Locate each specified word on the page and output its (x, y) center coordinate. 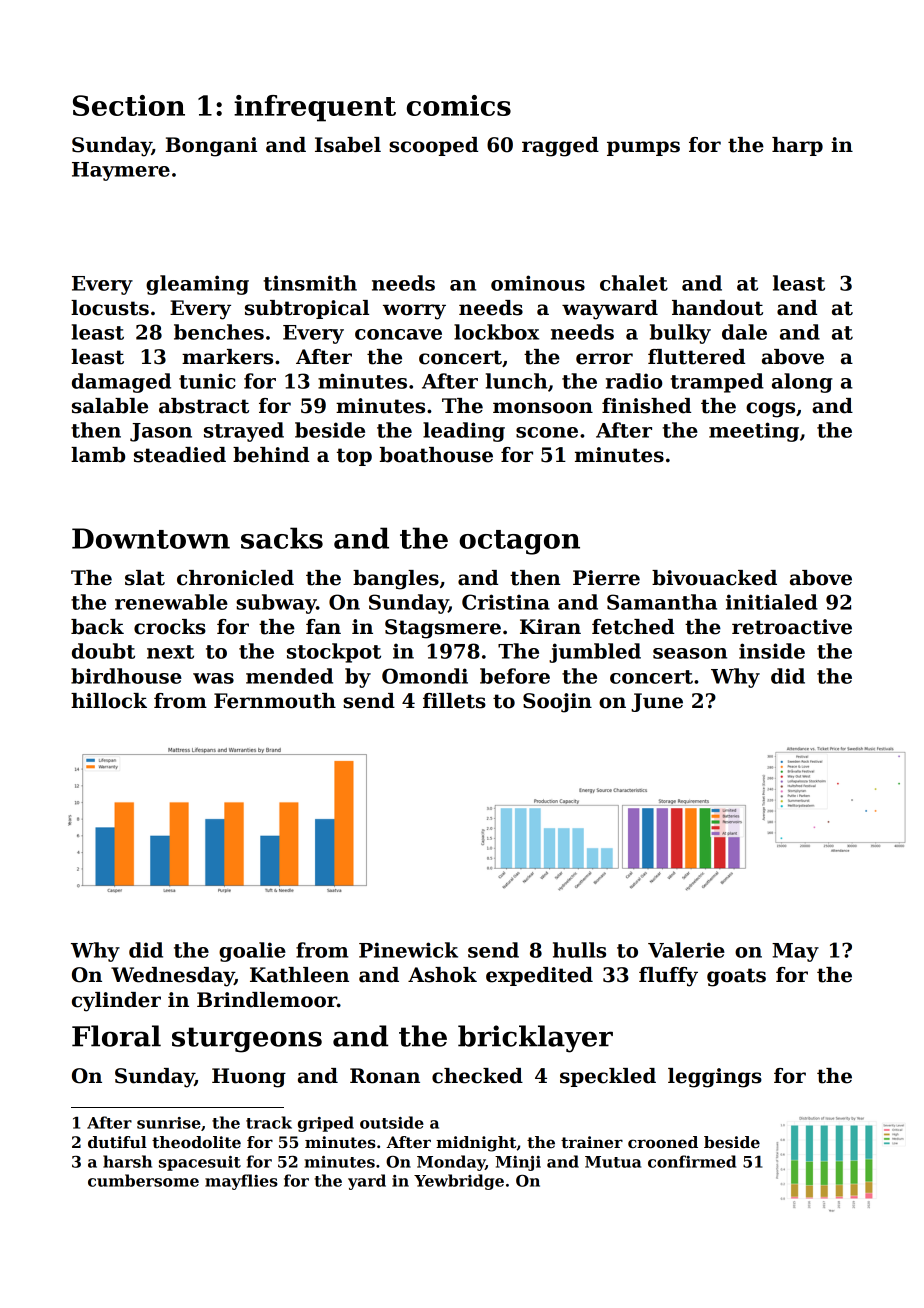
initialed (772, 602)
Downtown (151, 538)
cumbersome (143, 1180)
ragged (560, 147)
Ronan (385, 1076)
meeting (754, 432)
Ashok (442, 975)
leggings (715, 1078)
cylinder (116, 1002)
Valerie (686, 950)
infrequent (315, 108)
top (354, 457)
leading (464, 432)
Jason (161, 432)
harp (797, 146)
